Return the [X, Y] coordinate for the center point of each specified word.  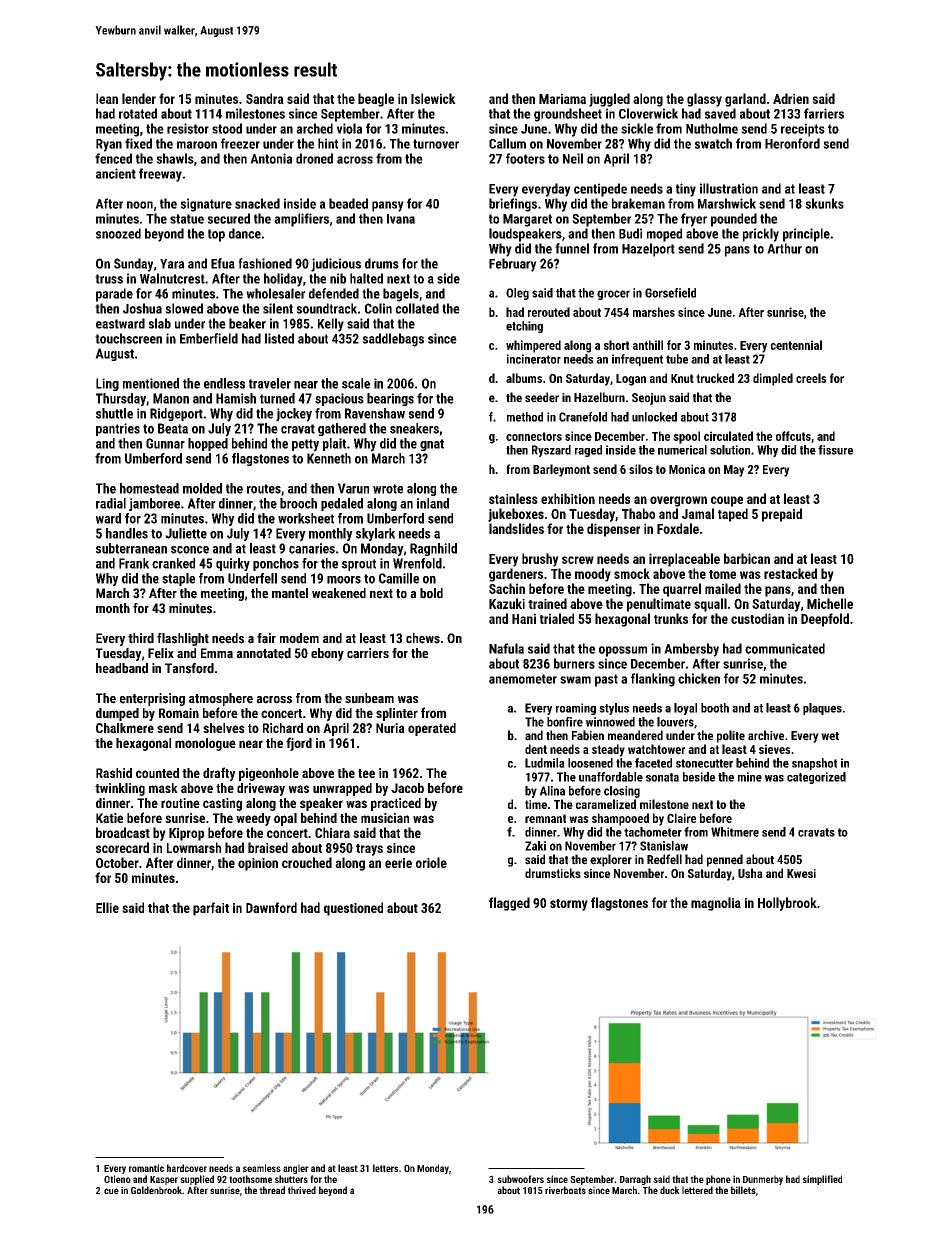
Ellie [107, 907]
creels [811, 378]
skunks [824, 203]
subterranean [131, 548]
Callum [507, 143]
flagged [509, 904]
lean [107, 98]
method [525, 417]
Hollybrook [787, 904]
